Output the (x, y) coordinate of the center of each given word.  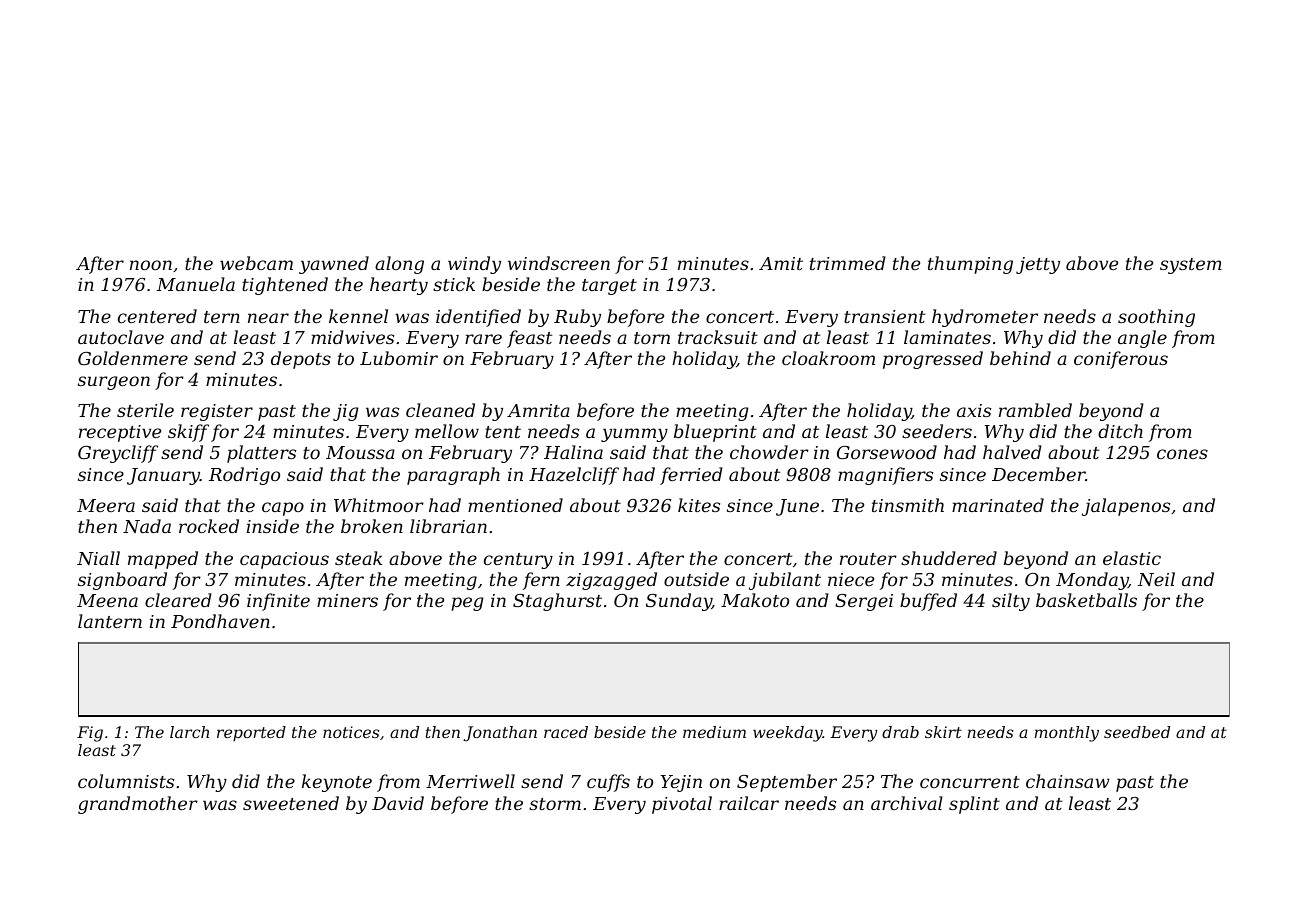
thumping (970, 265)
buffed (928, 602)
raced (566, 732)
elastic (1132, 558)
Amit (781, 263)
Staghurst (557, 602)
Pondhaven (220, 621)
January (163, 476)
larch (189, 732)
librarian (448, 526)
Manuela (196, 284)
